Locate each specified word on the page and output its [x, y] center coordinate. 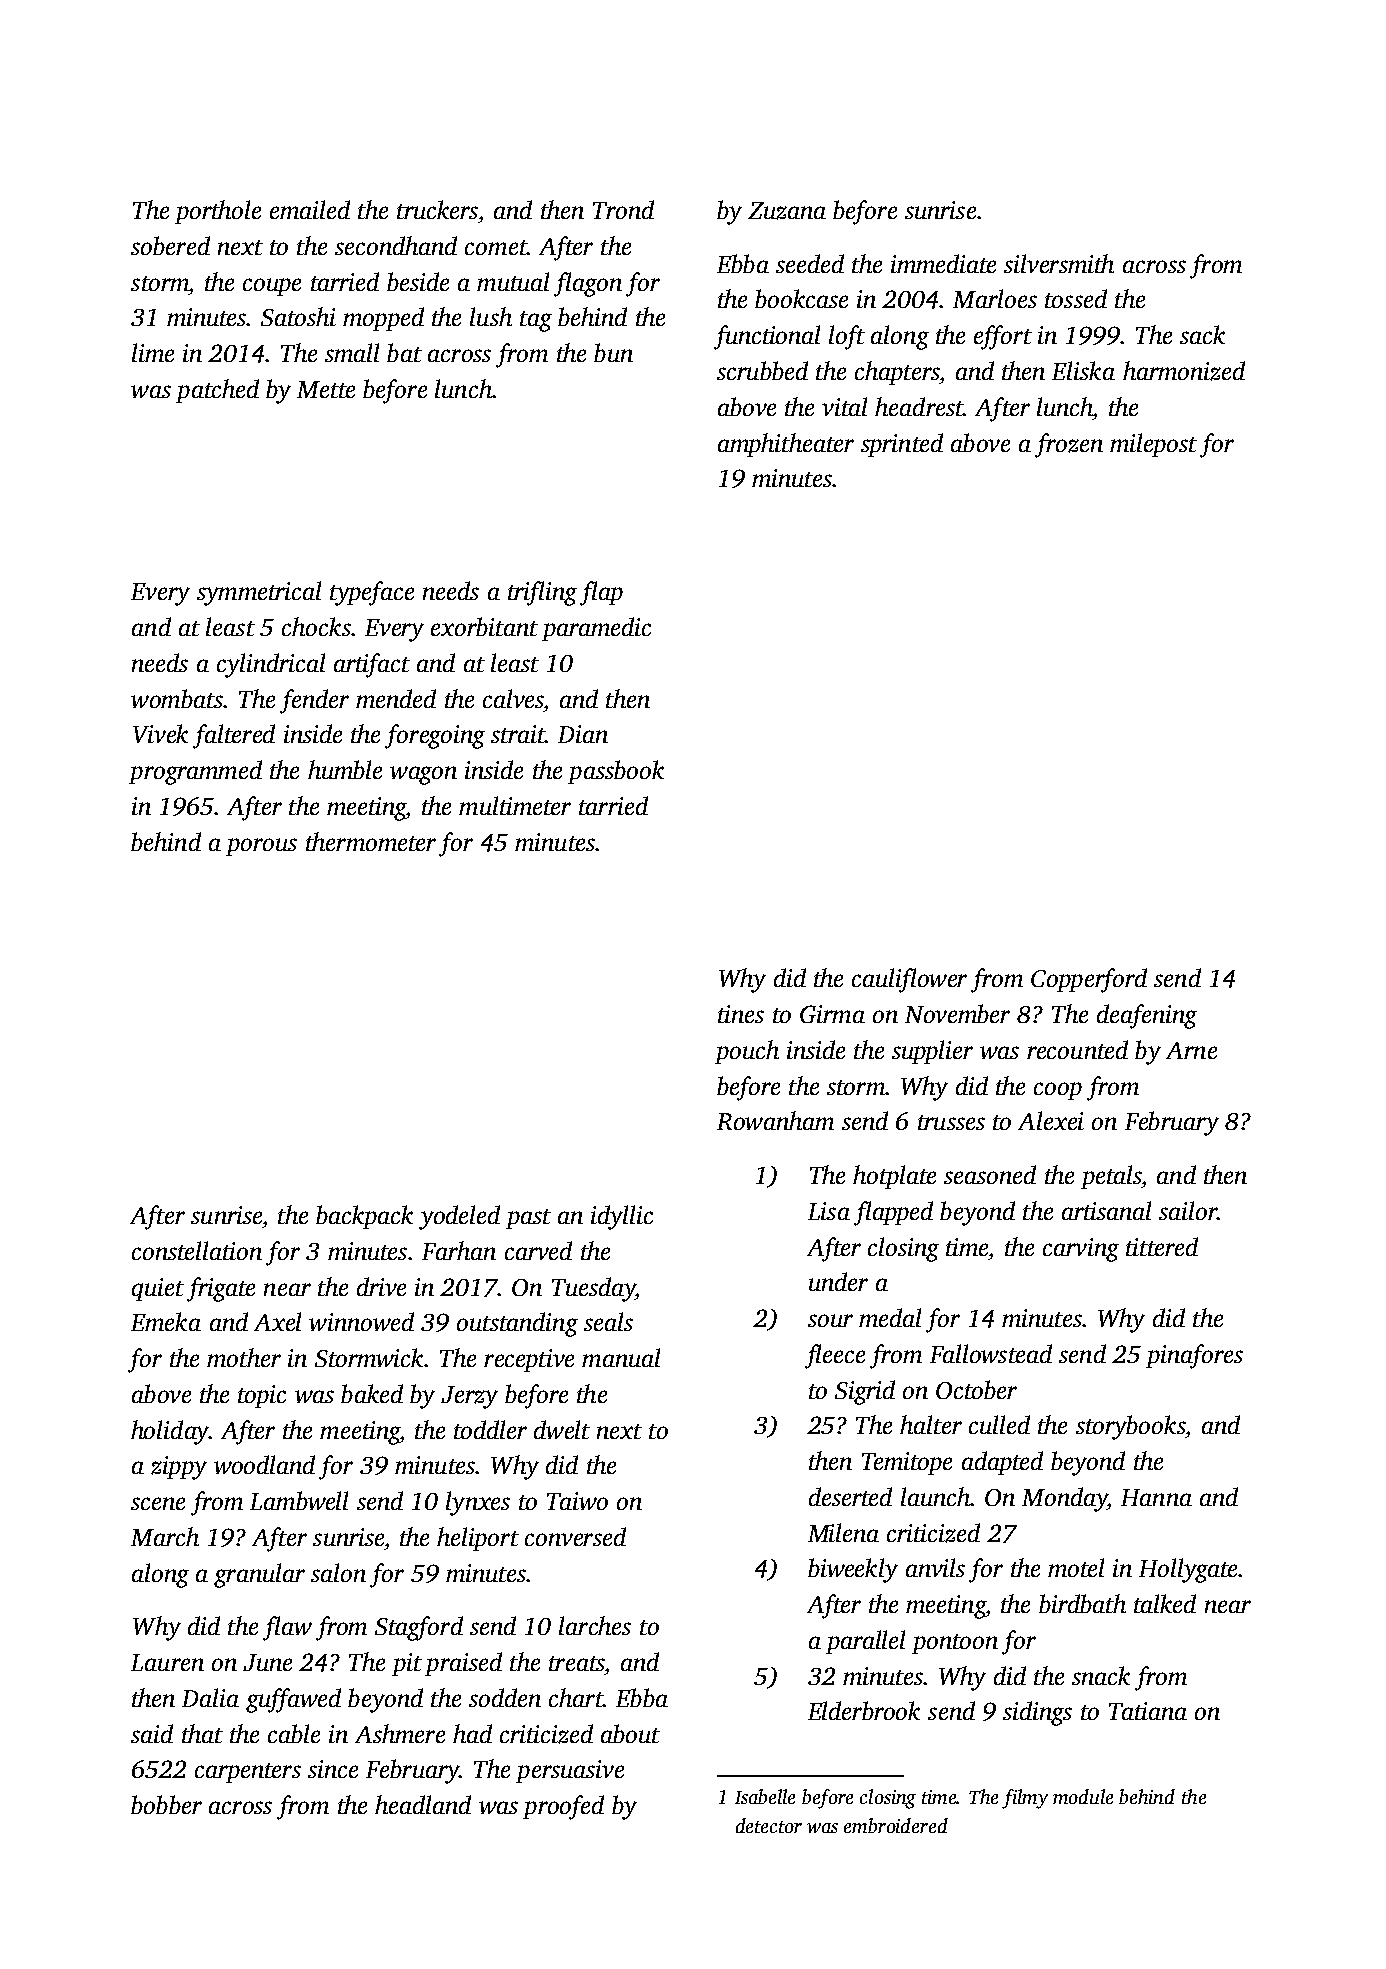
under [838, 1281]
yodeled [459, 1217]
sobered [170, 245]
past [528, 1219]
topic [262, 1396]
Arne [1191, 1050]
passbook [616, 772]
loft [847, 337]
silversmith [1059, 263]
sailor [1188, 1210]
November [957, 1013]
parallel [865, 1642]
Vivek [160, 733]
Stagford [419, 1628]
